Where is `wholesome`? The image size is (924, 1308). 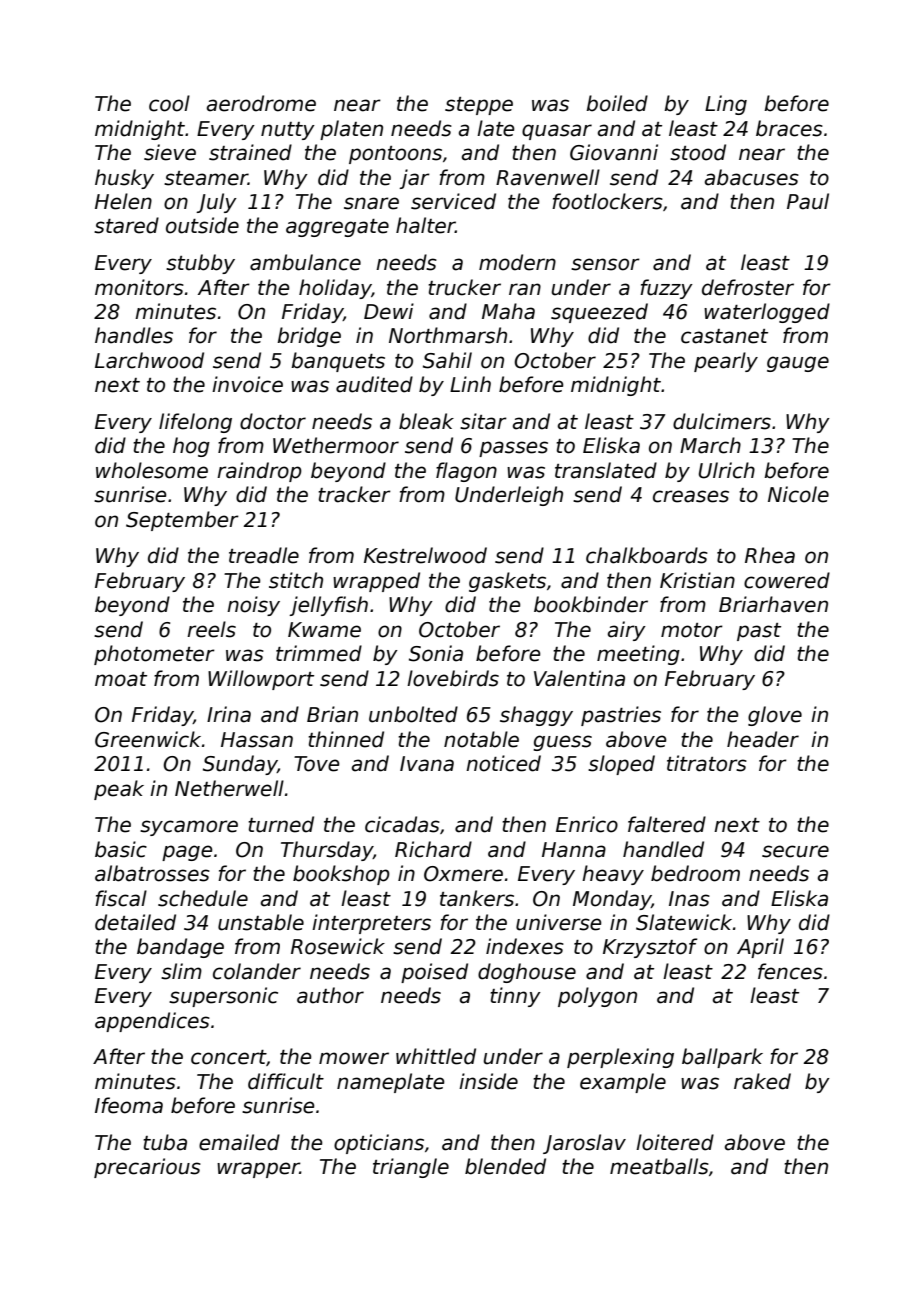
wholesome is located at coordinates (152, 470).
